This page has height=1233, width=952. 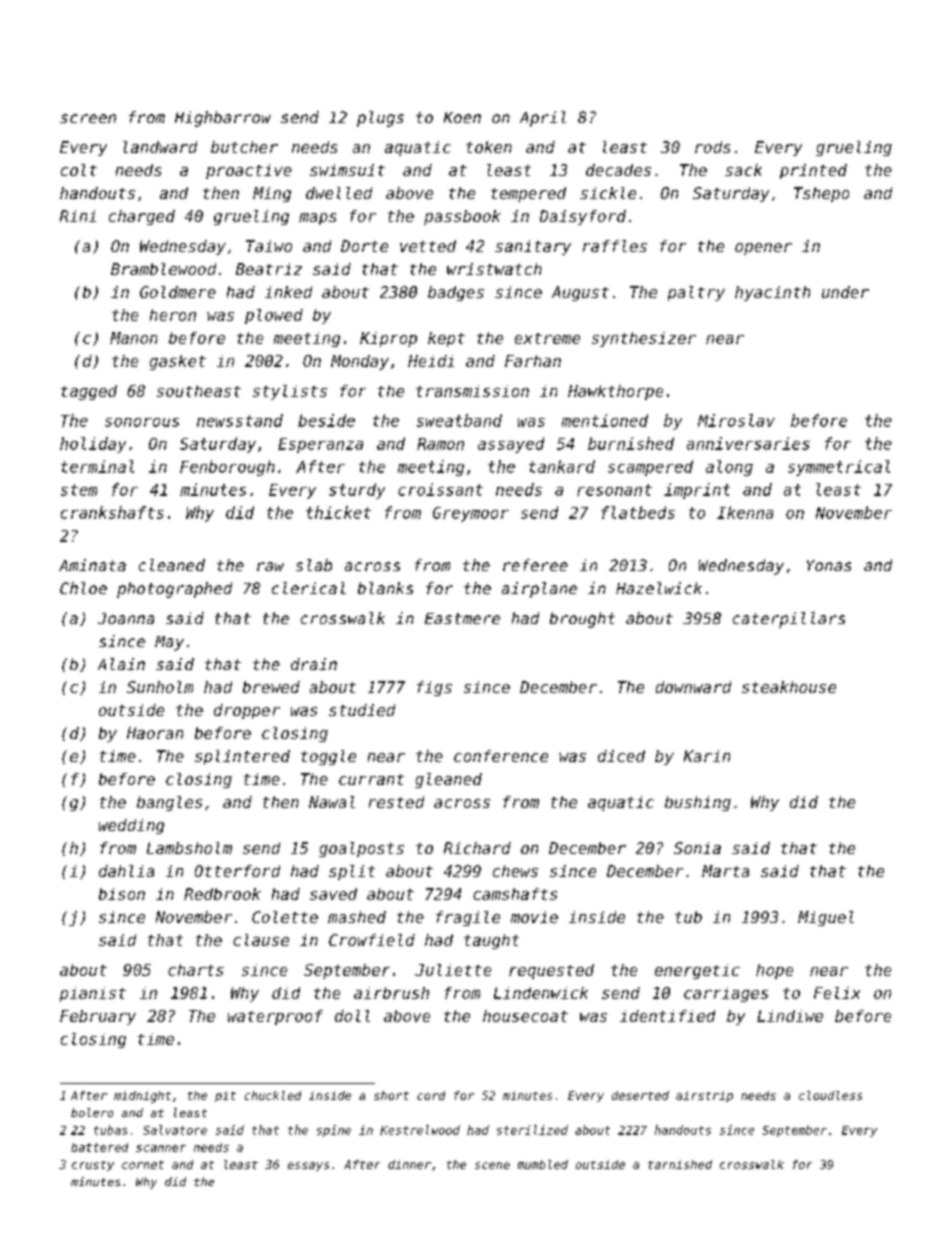 What do you see at coordinates (638, 512) in the page?
I see `flatbeds` at bounding box center [638, 512].
